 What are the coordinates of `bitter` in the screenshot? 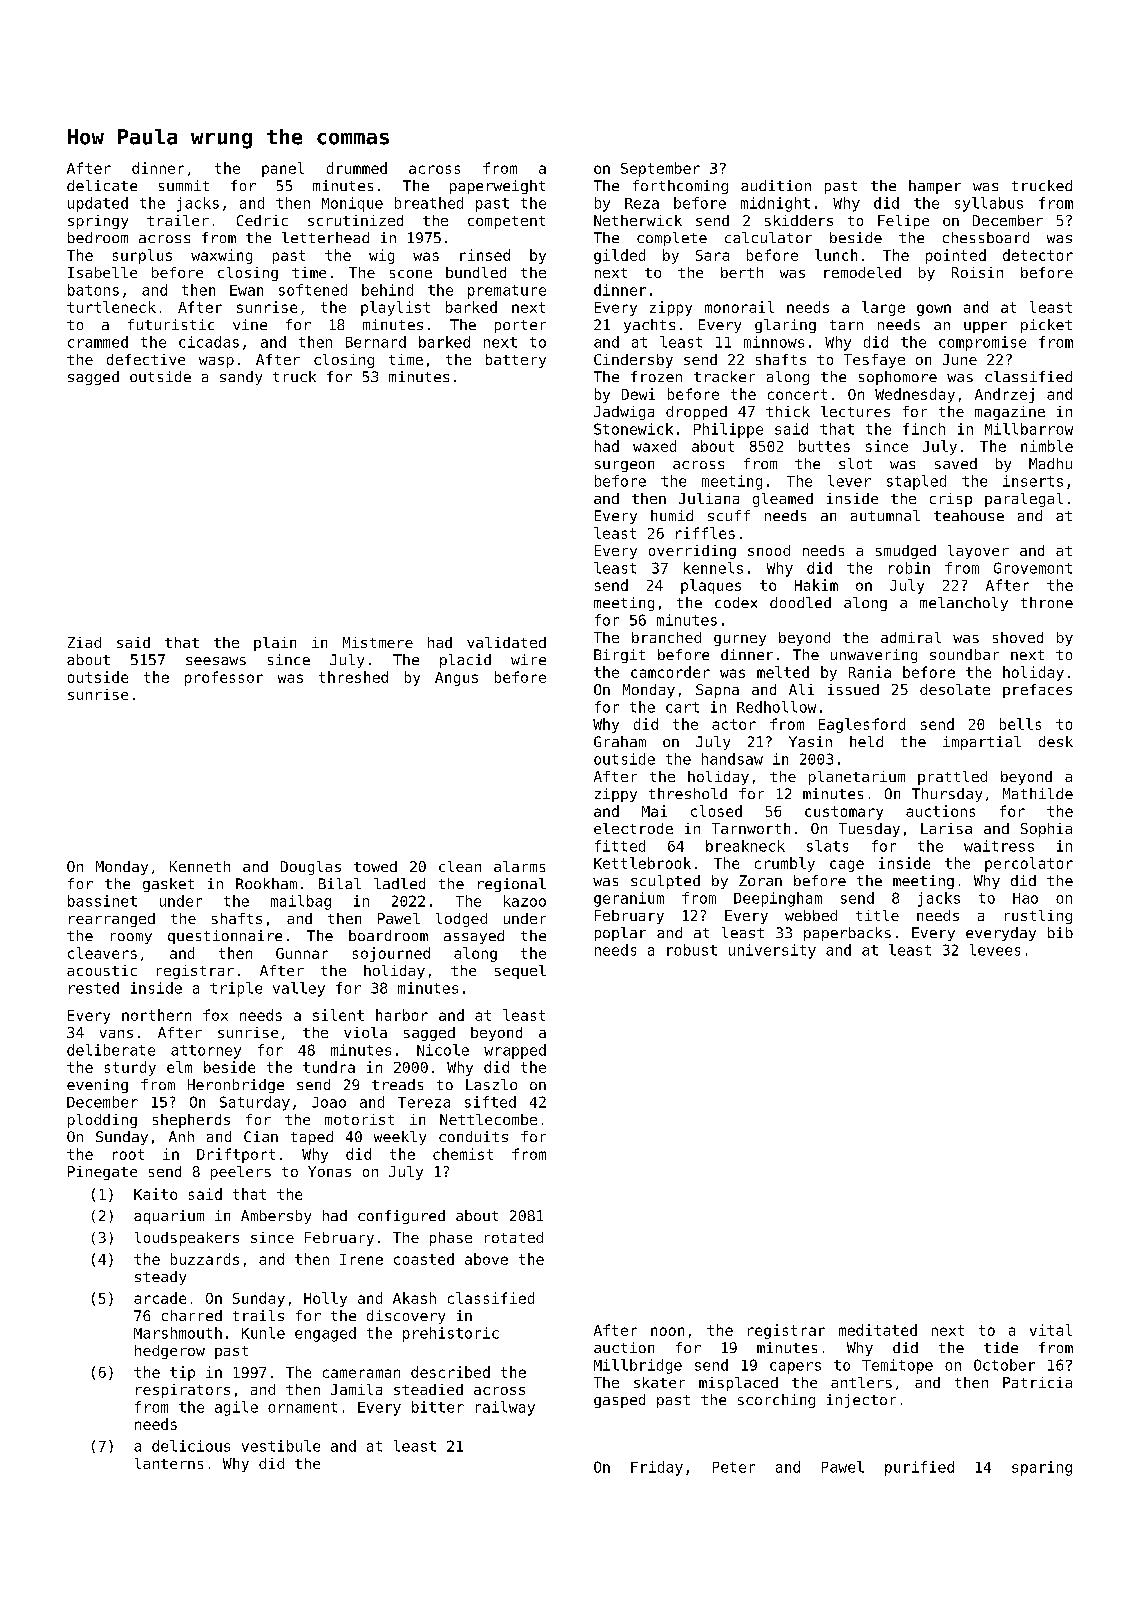 It's located at (438, 1407).
